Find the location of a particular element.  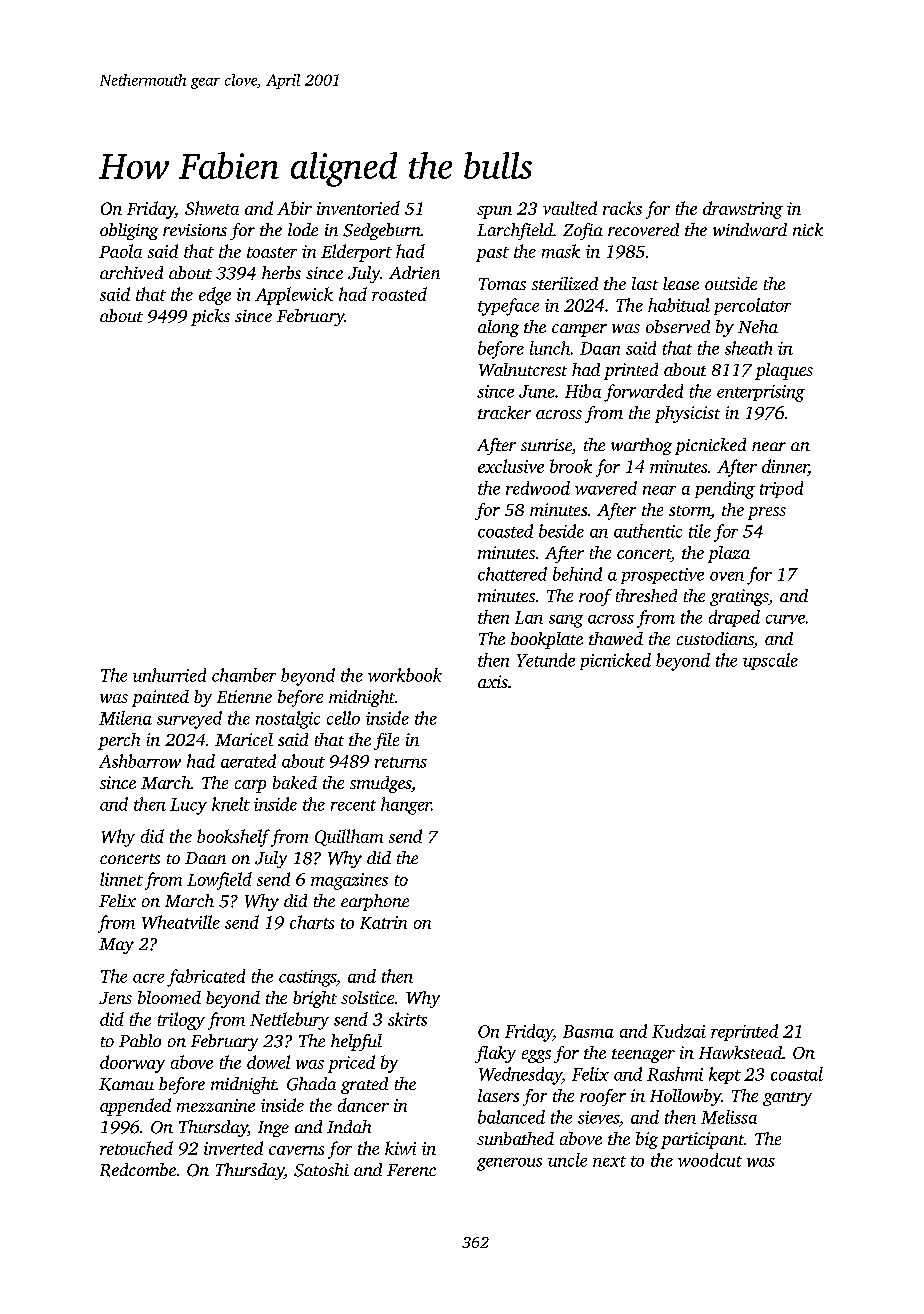

unhurried is located at coordinates (169, 675).
